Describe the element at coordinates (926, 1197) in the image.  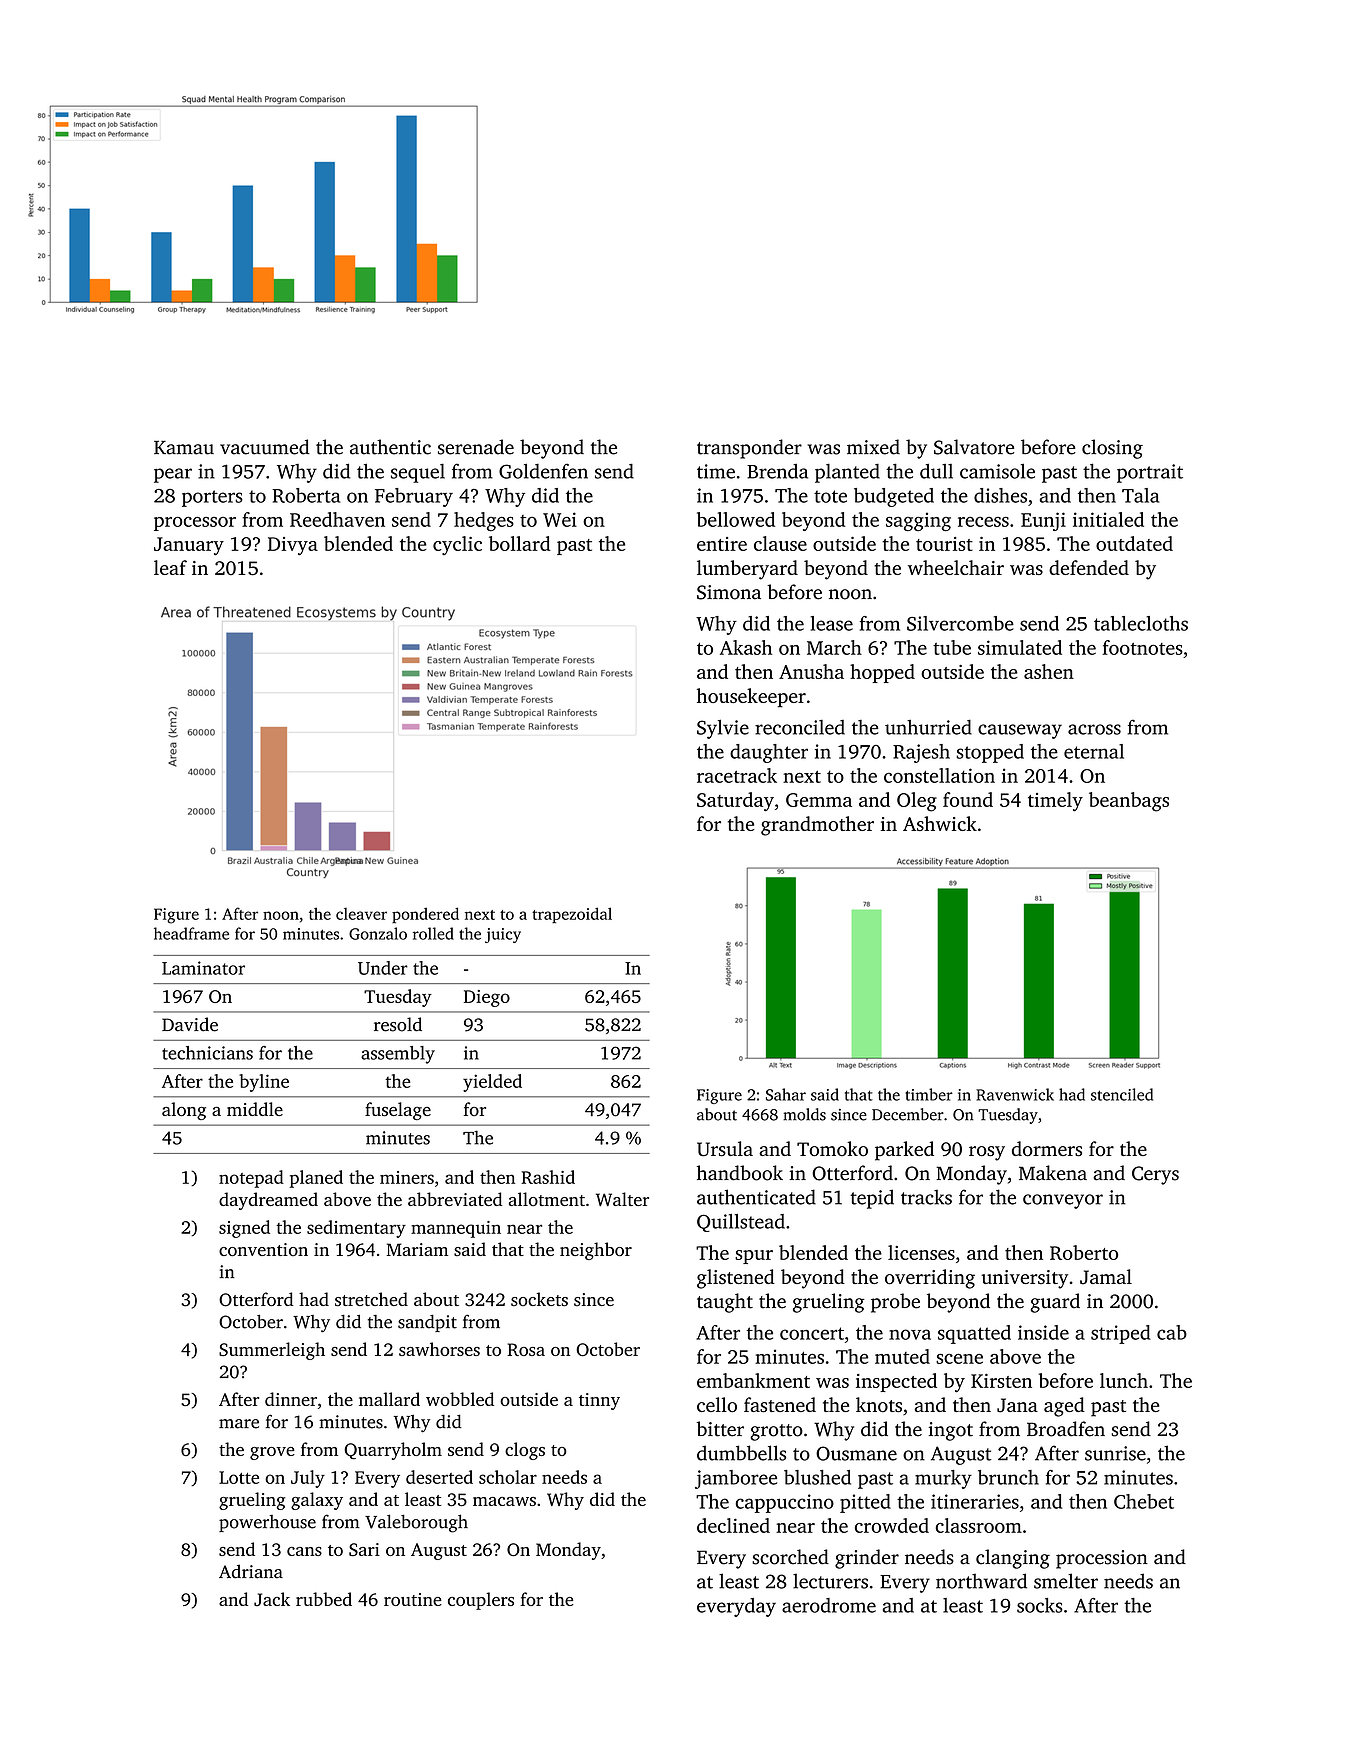
I see `tracks` at that location.
